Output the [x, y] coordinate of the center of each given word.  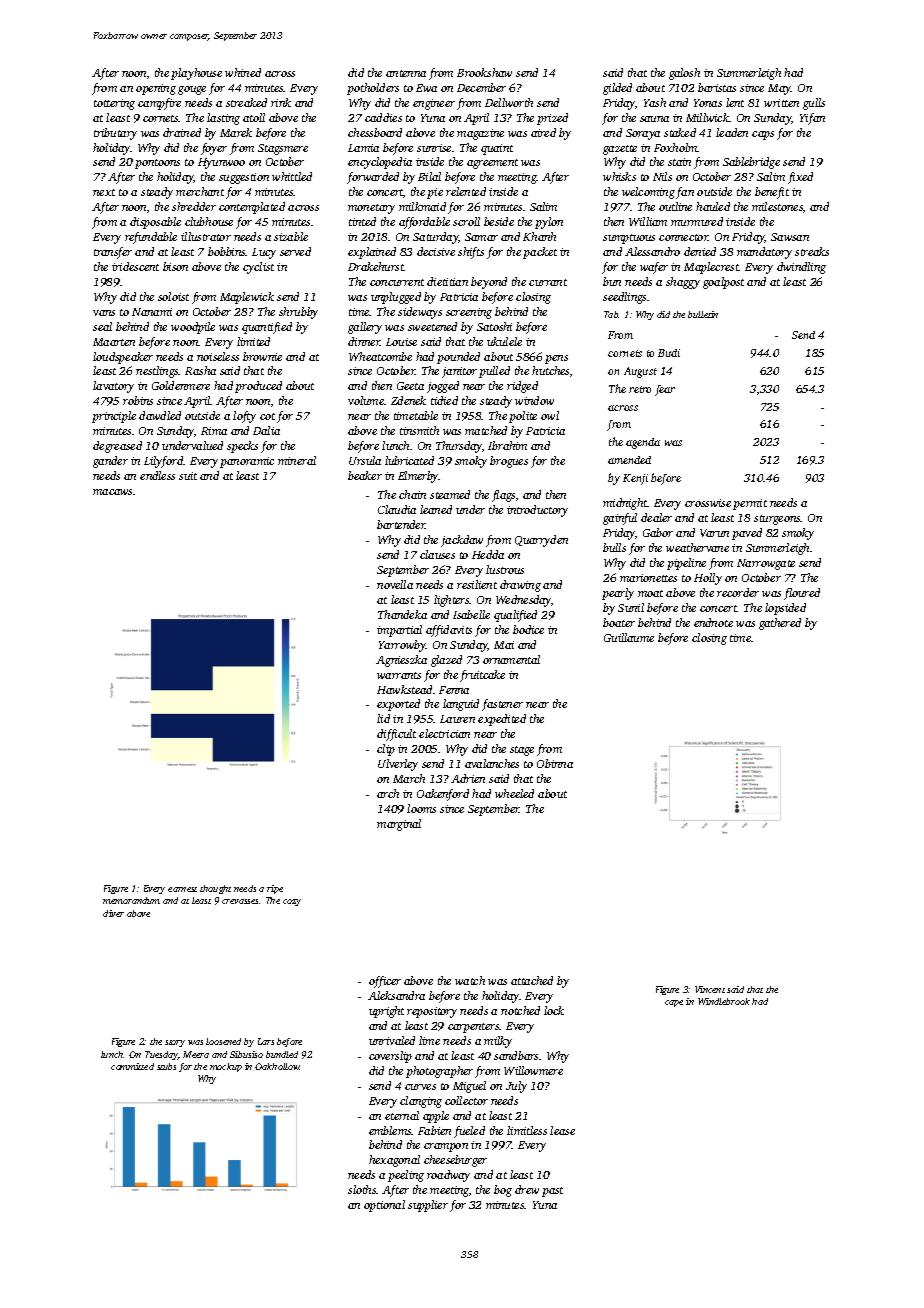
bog [503, 1191]
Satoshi [494, 326]
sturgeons [777, 520]
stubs [166, 1066]
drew [527, 1189]
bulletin [703, 314]
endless [157, 475]
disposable [155, 223]
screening [469, 313]
